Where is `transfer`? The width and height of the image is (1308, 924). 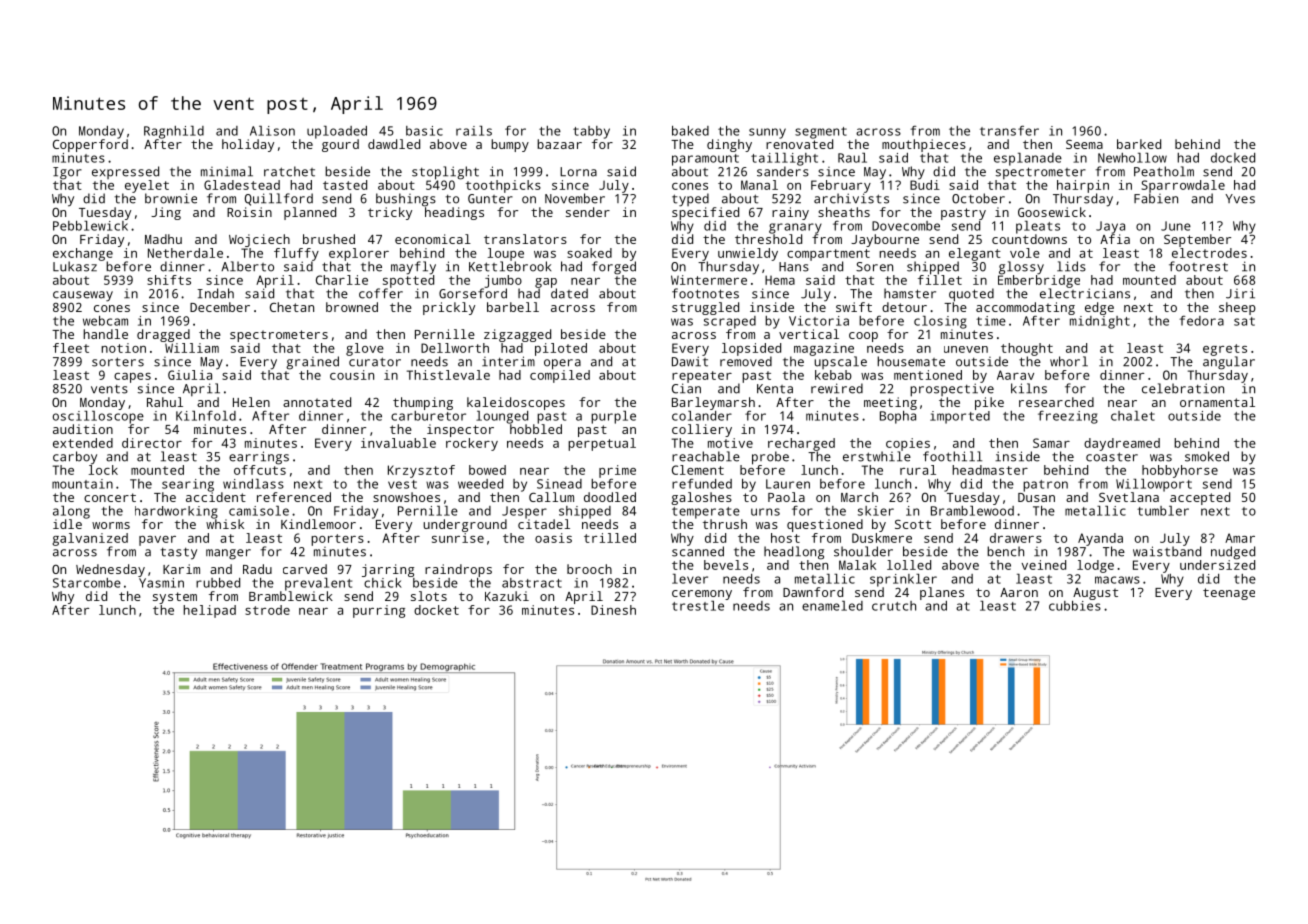
transfer is located at coordinates (1009, 130).
